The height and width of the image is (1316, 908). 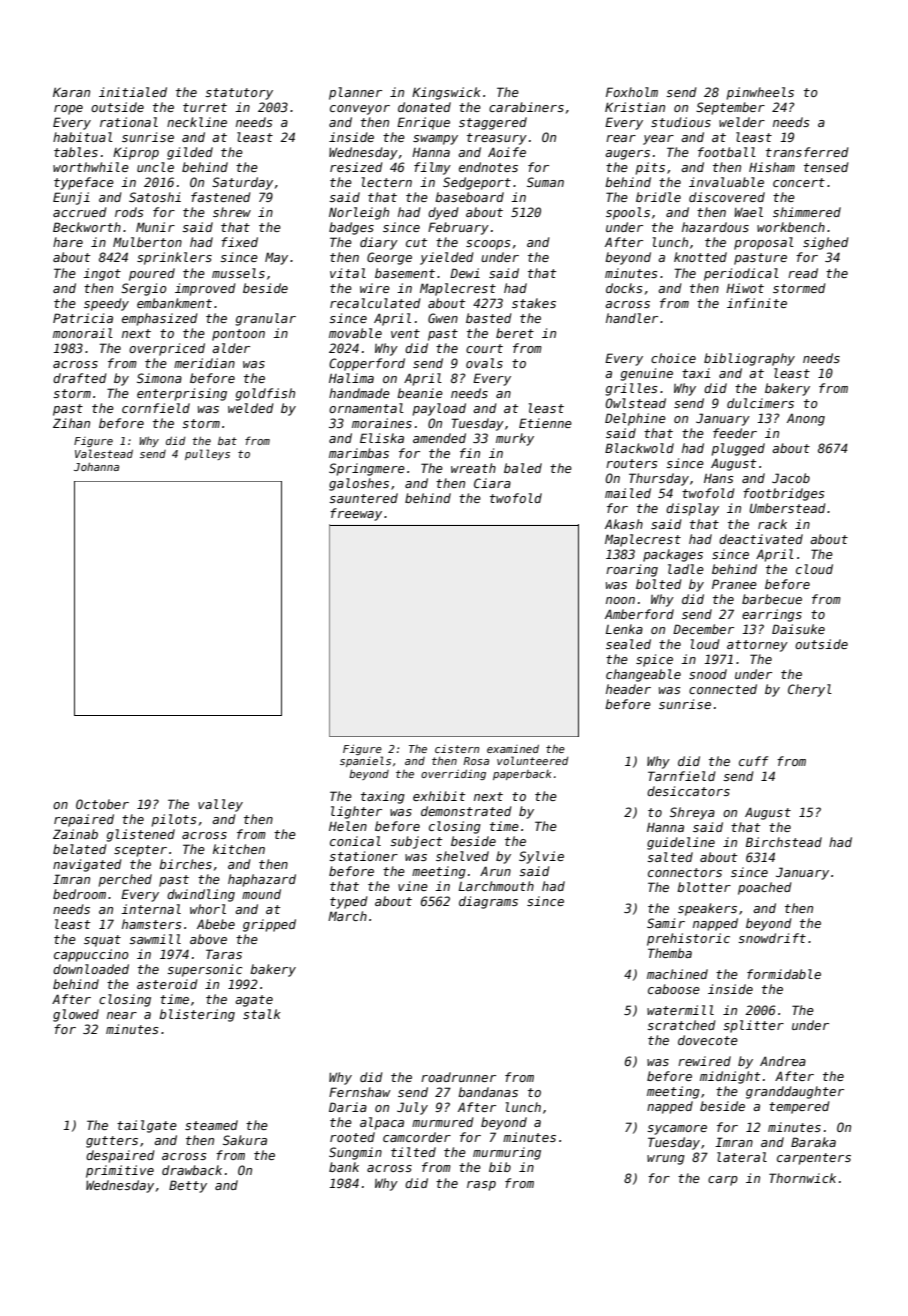 I want to click on October, so click(x=102, y=804).
